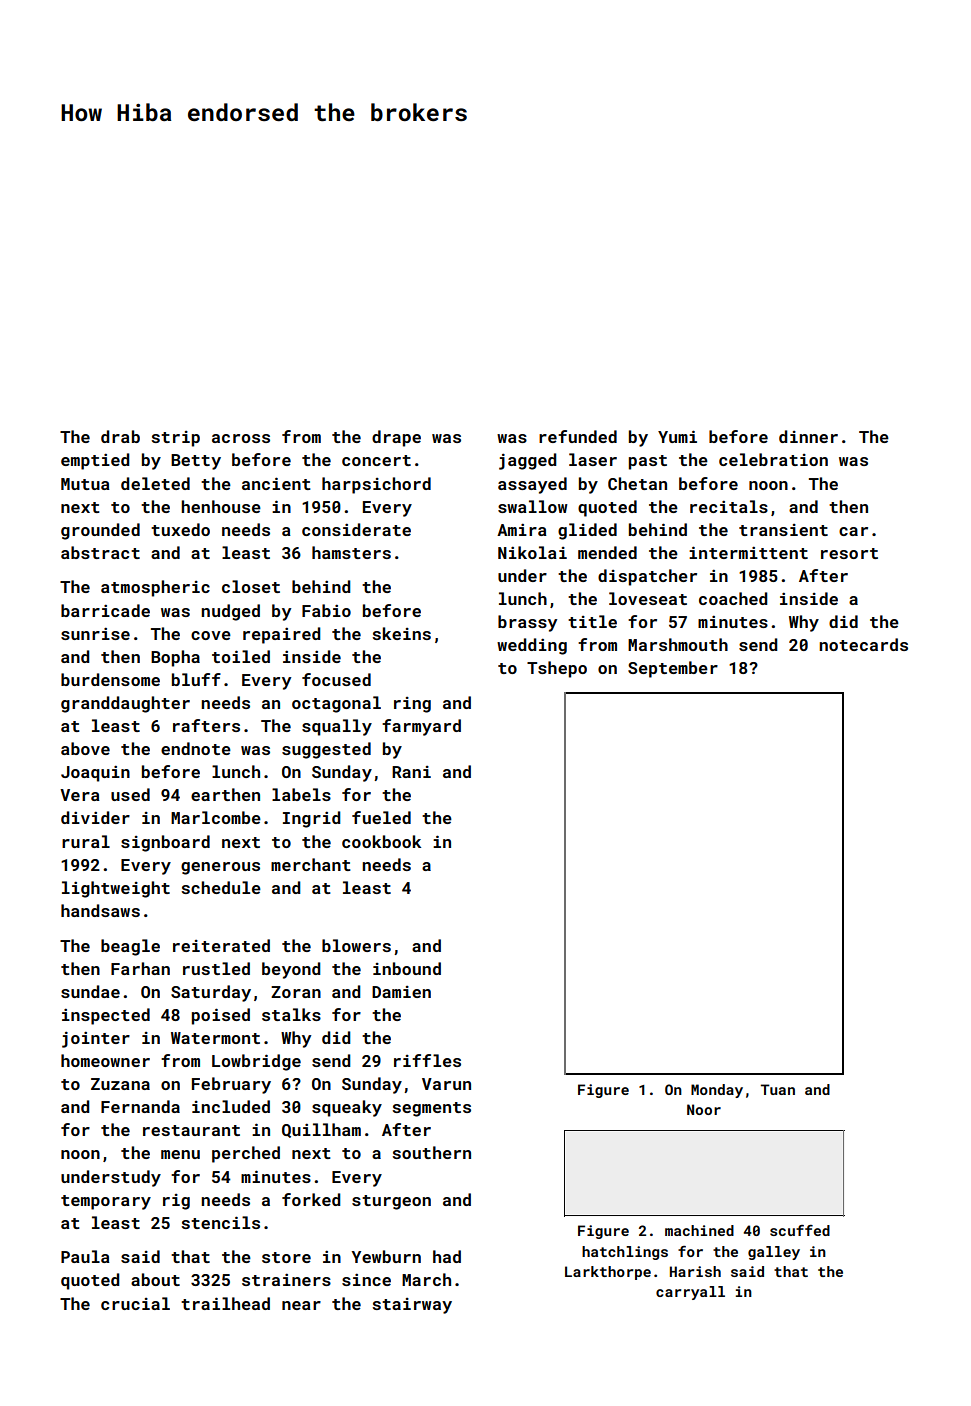  Describe the element at coordinates (225, 1303) in the document. I see `trailhead` at that location.
